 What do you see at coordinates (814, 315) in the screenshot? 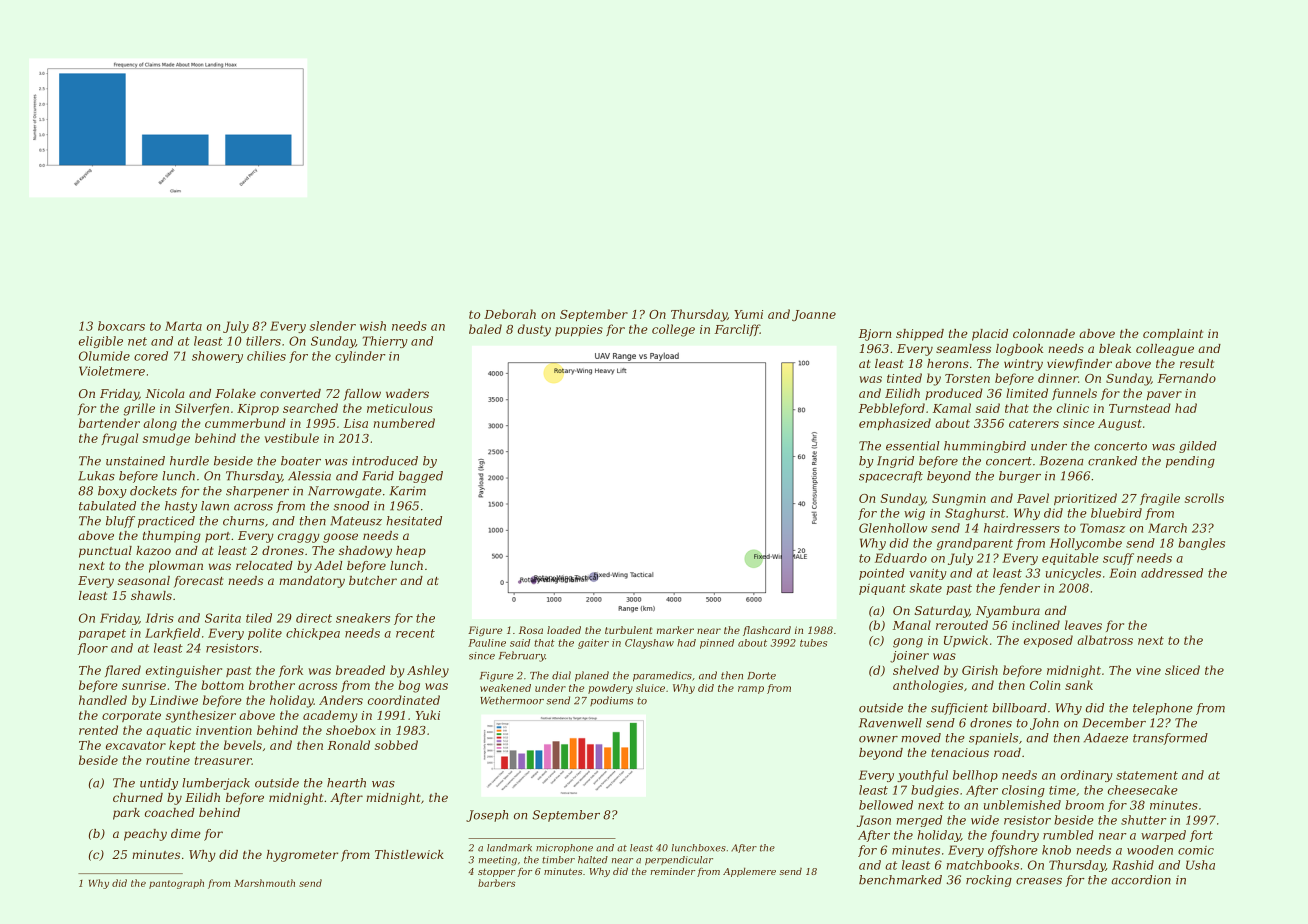
I see `Joanne` at bounding box center [814, 315].
